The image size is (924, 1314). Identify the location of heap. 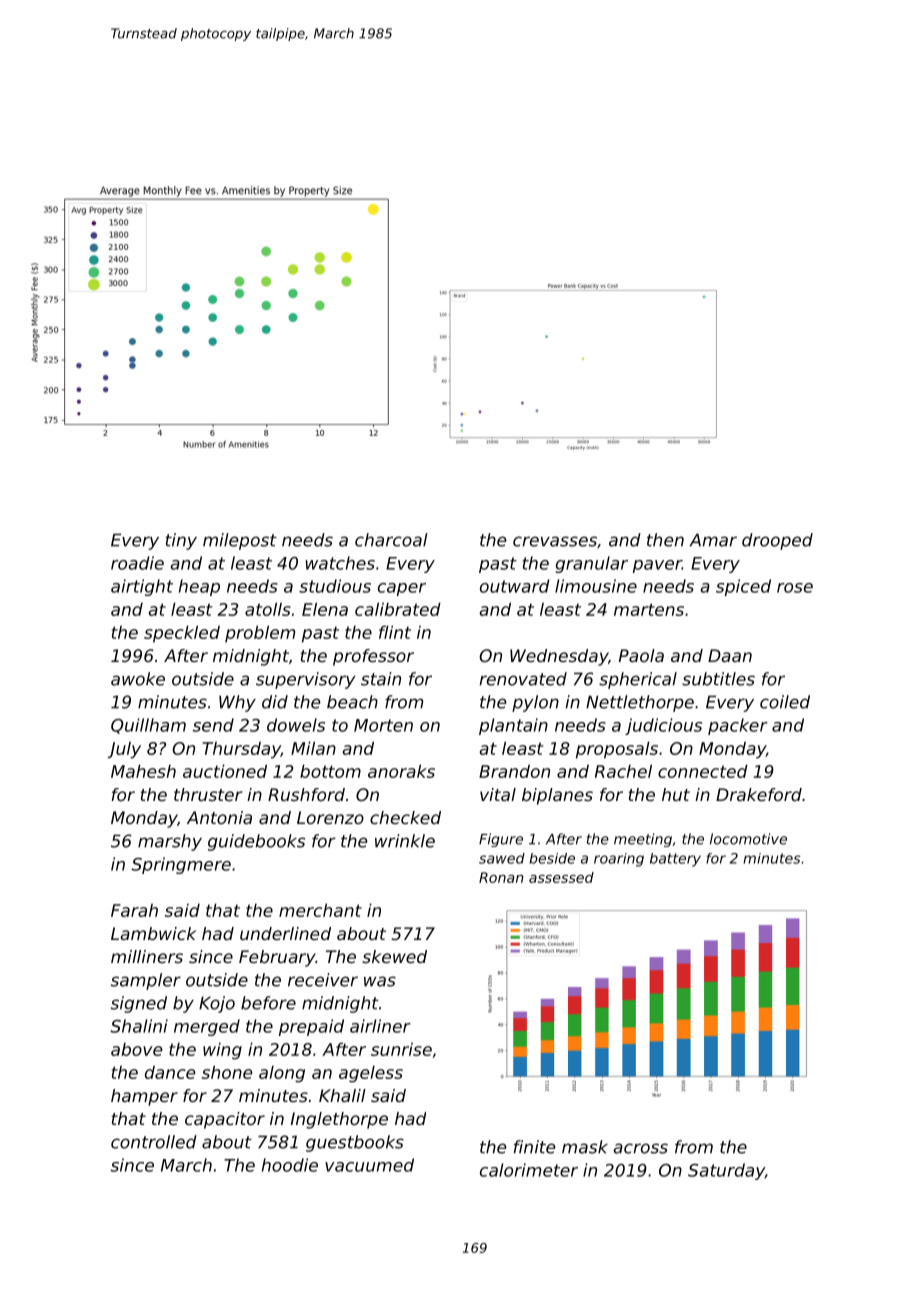
(199, 587).
